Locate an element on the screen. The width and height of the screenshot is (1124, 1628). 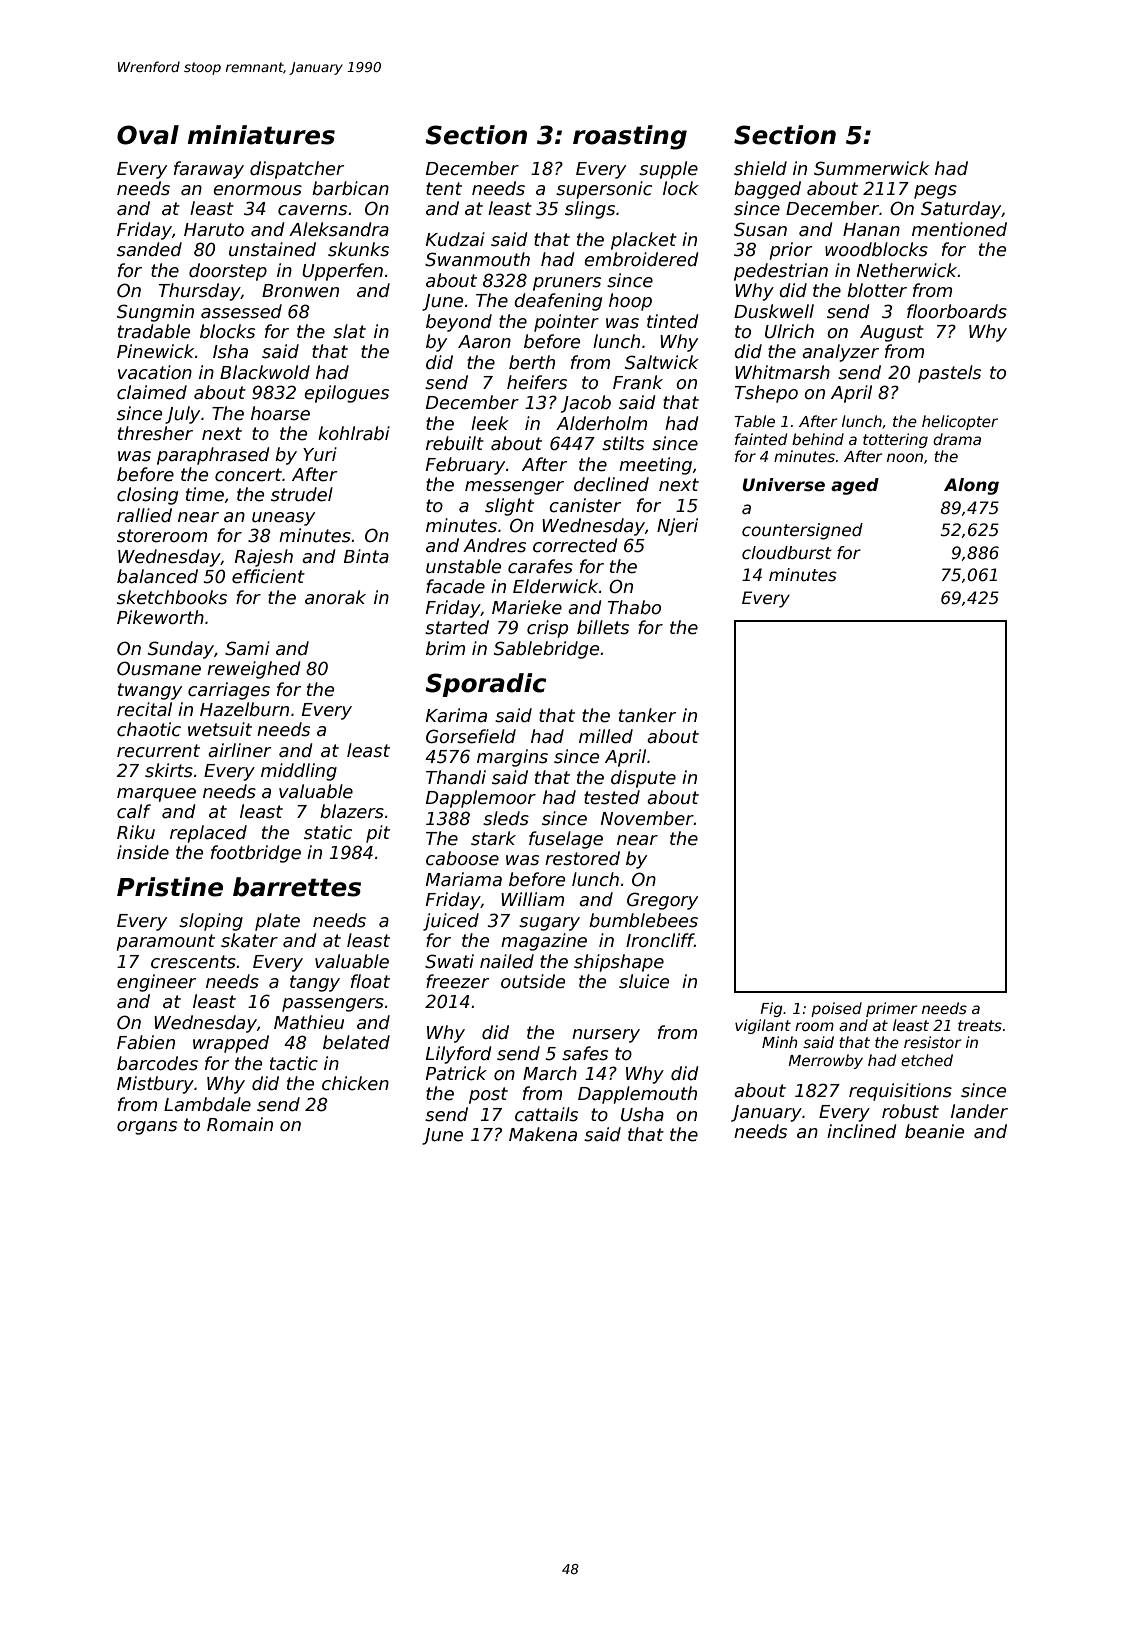
Gregory is located at coordinates (662, 901).
